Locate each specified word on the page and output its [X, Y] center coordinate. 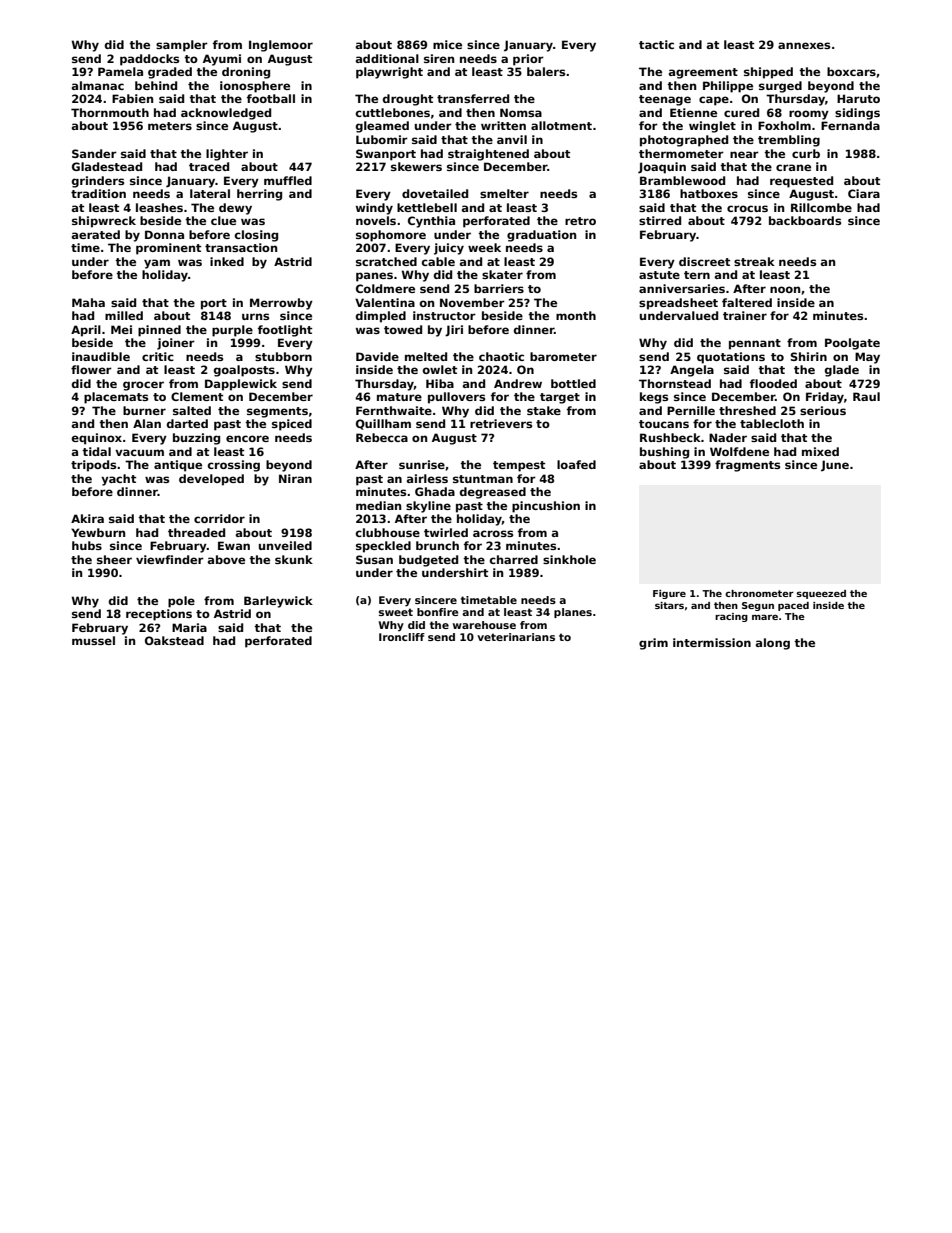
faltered [747, 302]
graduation [541, 236]
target [560, 398]
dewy [235, 209]
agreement [703, 73]
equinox [97, 439]
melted [426, 356]
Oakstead [174, 640]
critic [158, 356]
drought [408, 100]
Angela [692, 371]
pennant [755, 344]
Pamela [120, 71]
